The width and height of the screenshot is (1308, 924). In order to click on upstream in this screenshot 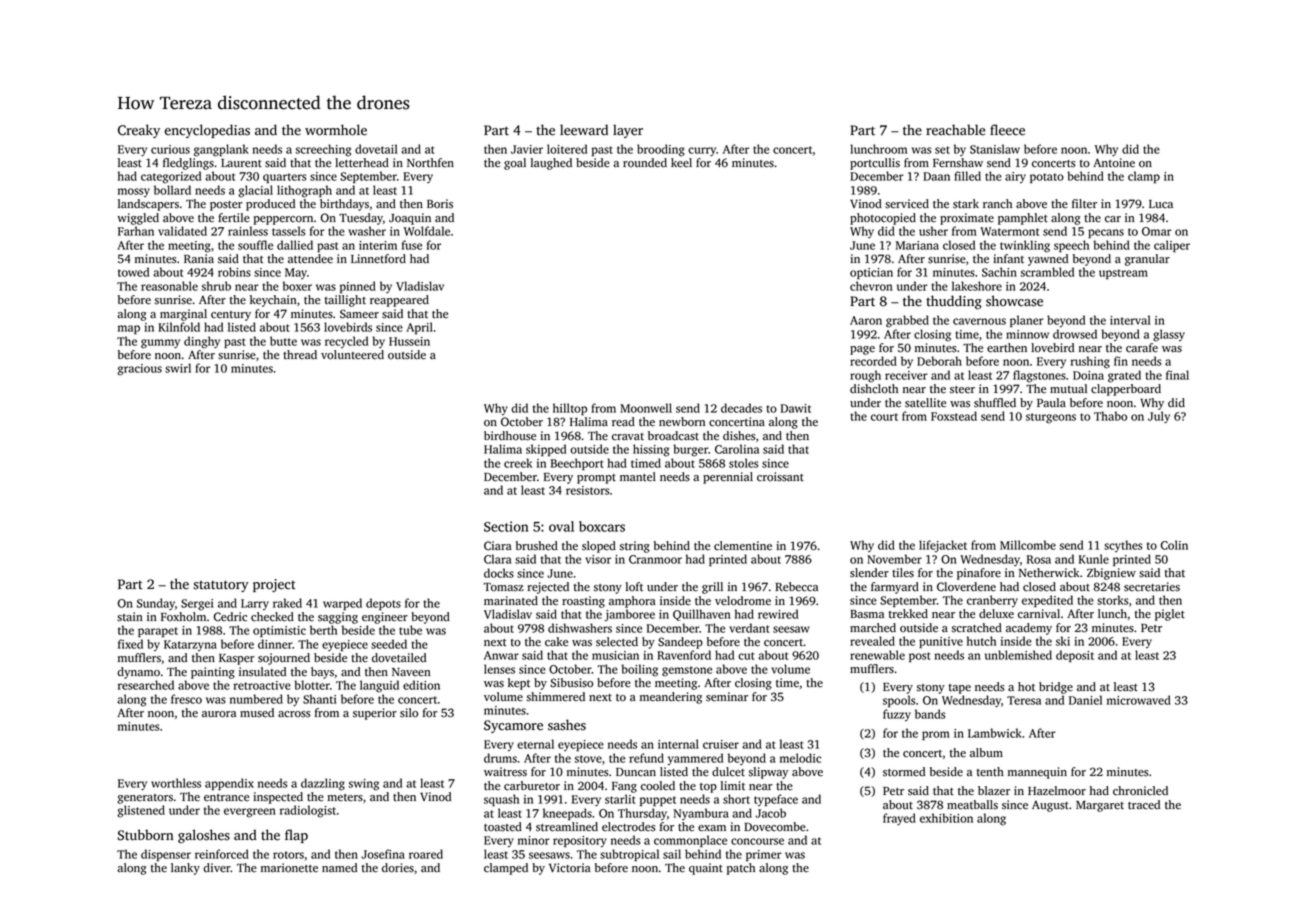, I will do `click(1123, 274)`.
